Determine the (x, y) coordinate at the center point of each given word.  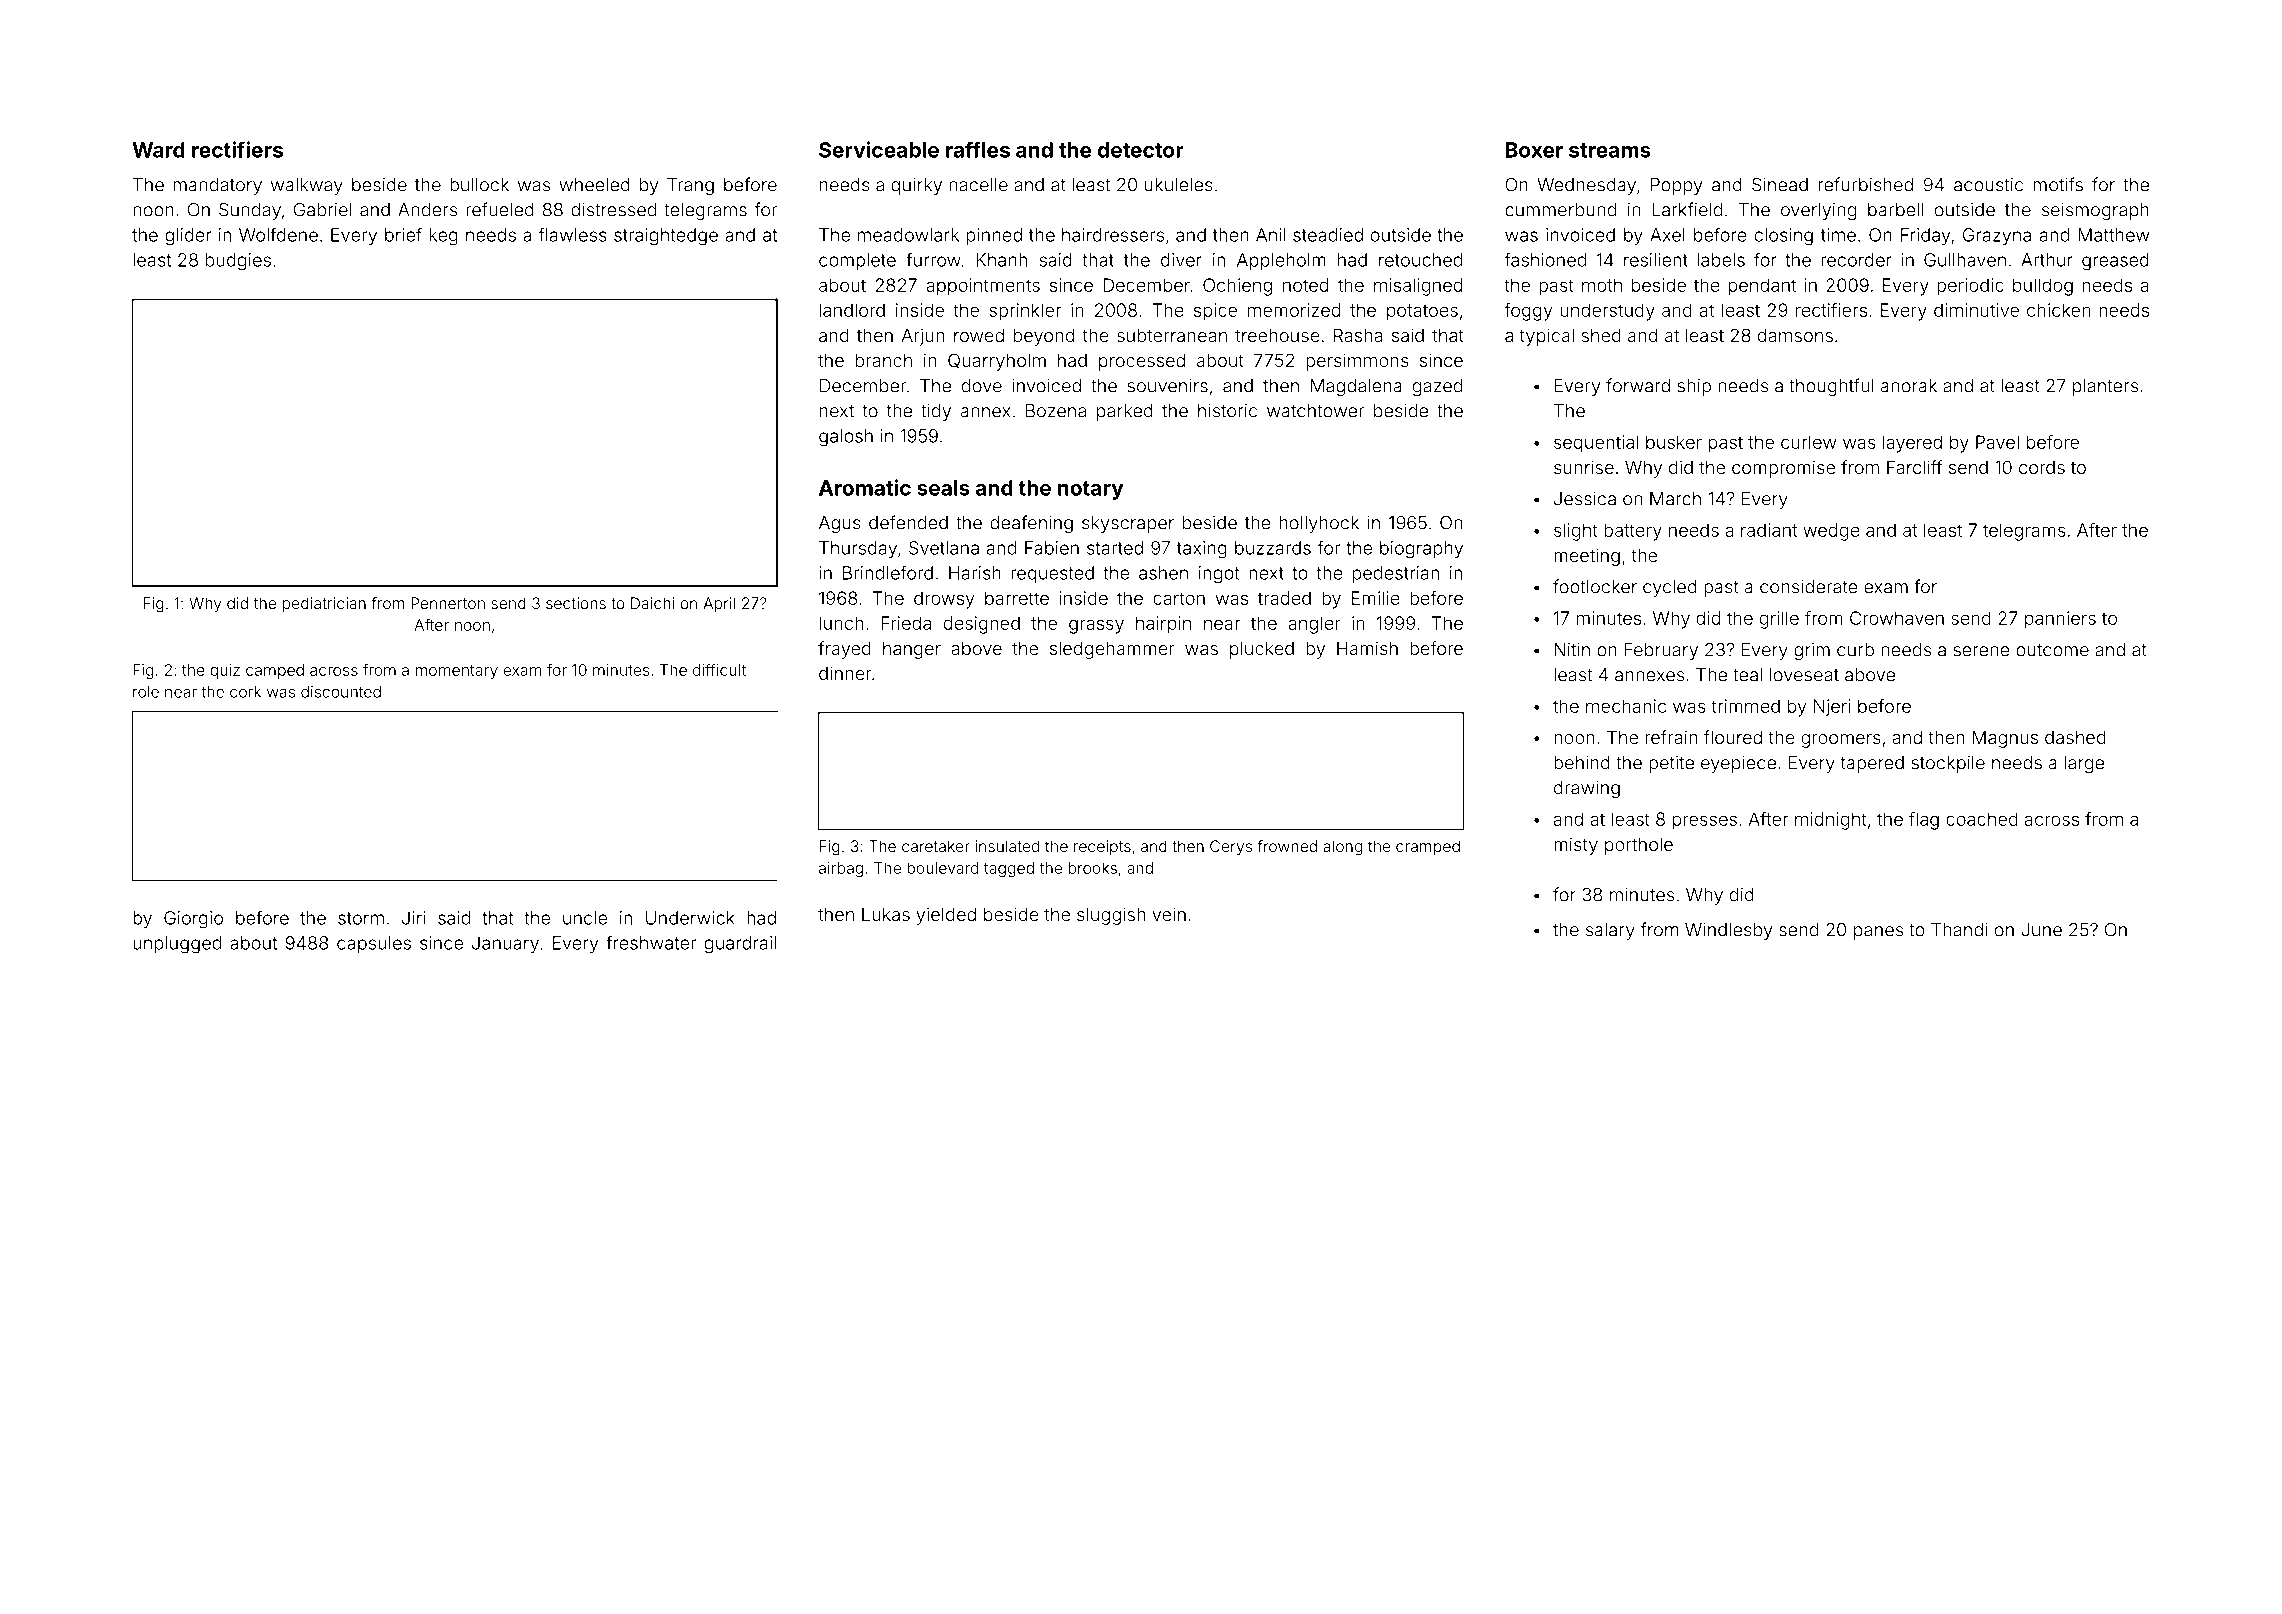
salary (1610, 931)
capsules (374, 944)
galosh (846, 438)
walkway (307, 186)
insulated (1007, 846)
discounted (341, 692)
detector (1141, 150)
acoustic (1988, 185)
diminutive (1976, 310)
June (2041, 930)
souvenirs (1168, 386)
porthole (1639, 846)
